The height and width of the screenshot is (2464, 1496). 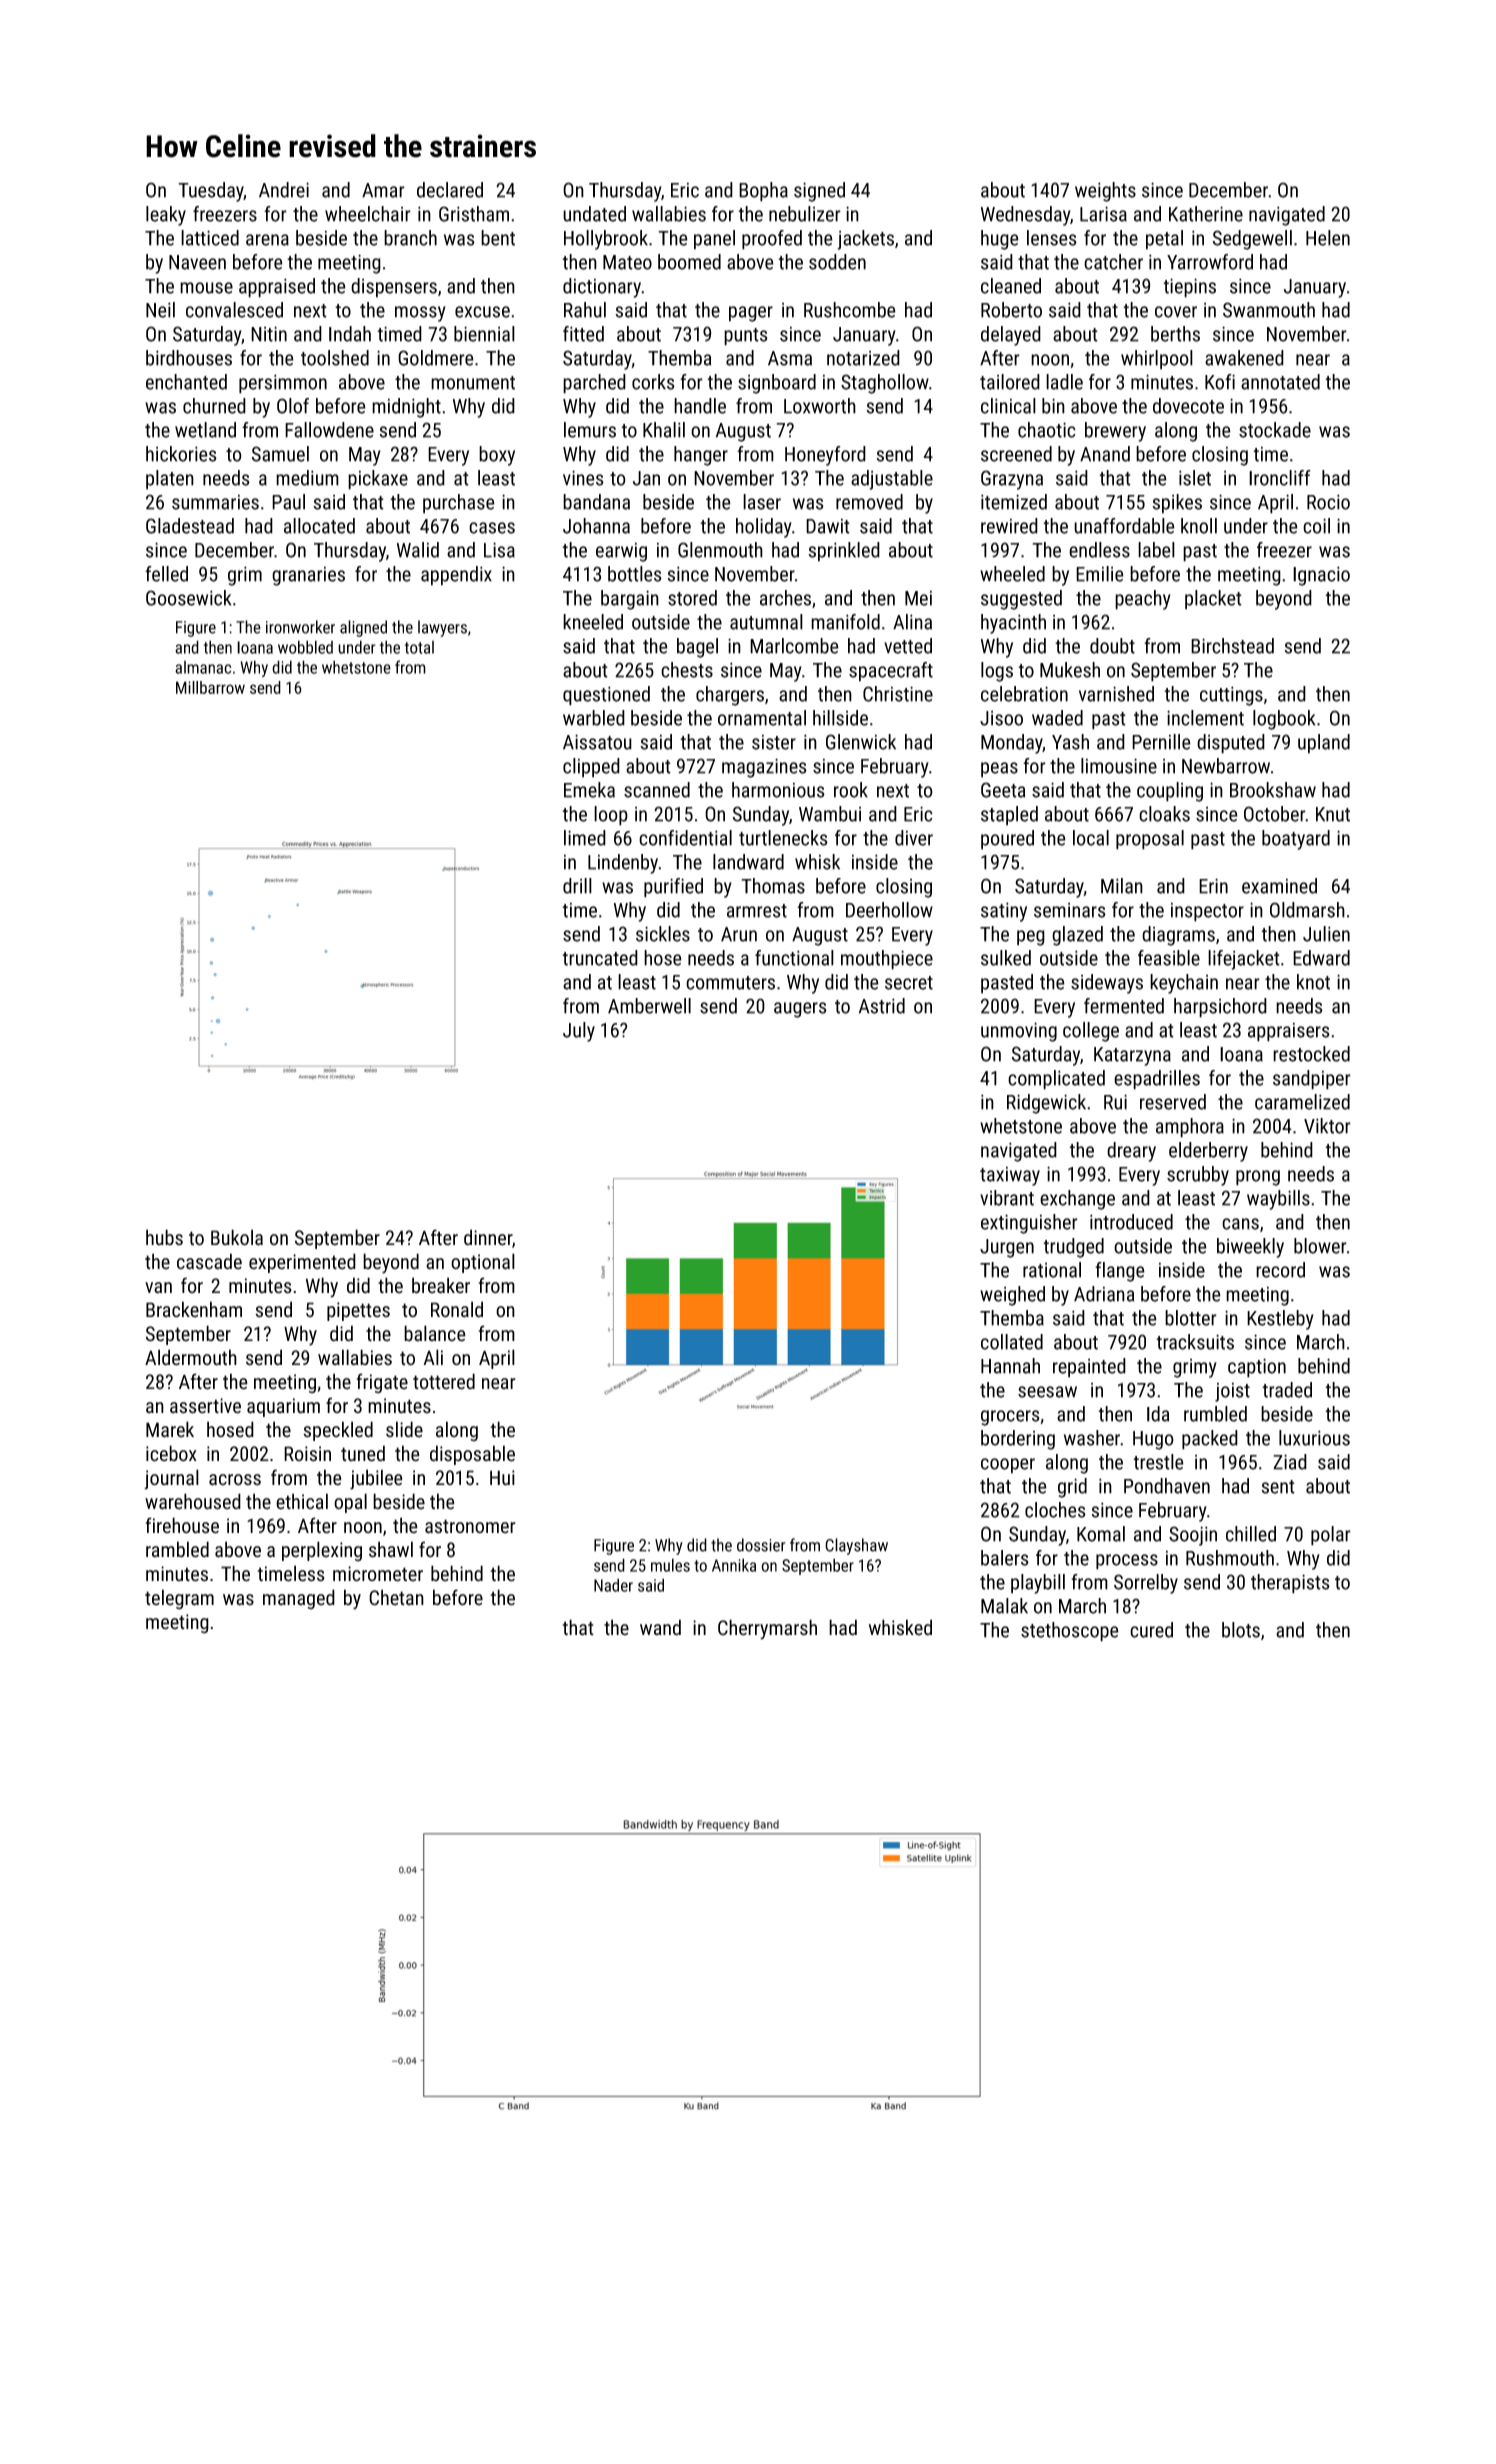 I want to click on dinner, so click(x=488, y=1237).
